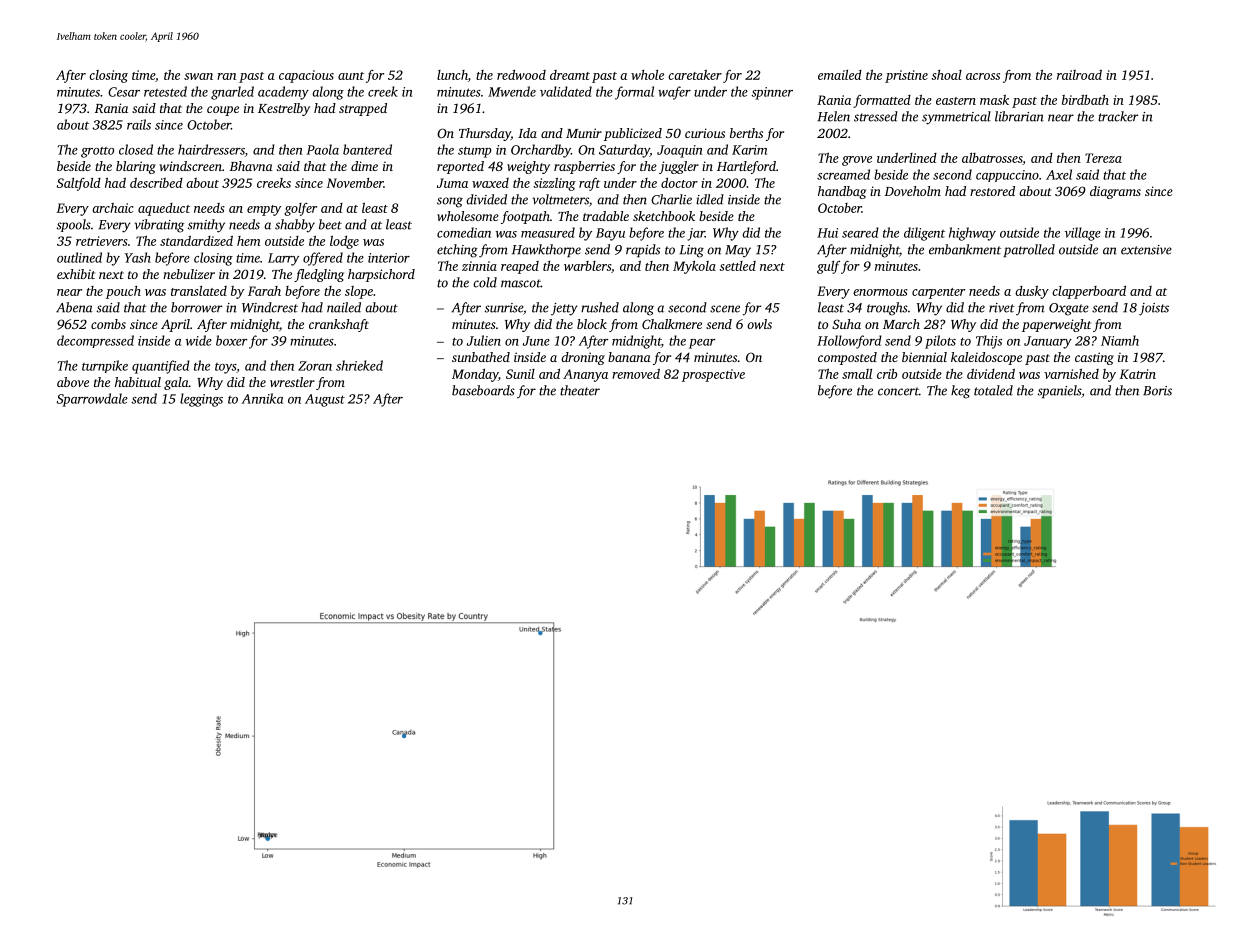  Describe the element at coordinates (993, 390) in the image. I see `totaled` at that location.
